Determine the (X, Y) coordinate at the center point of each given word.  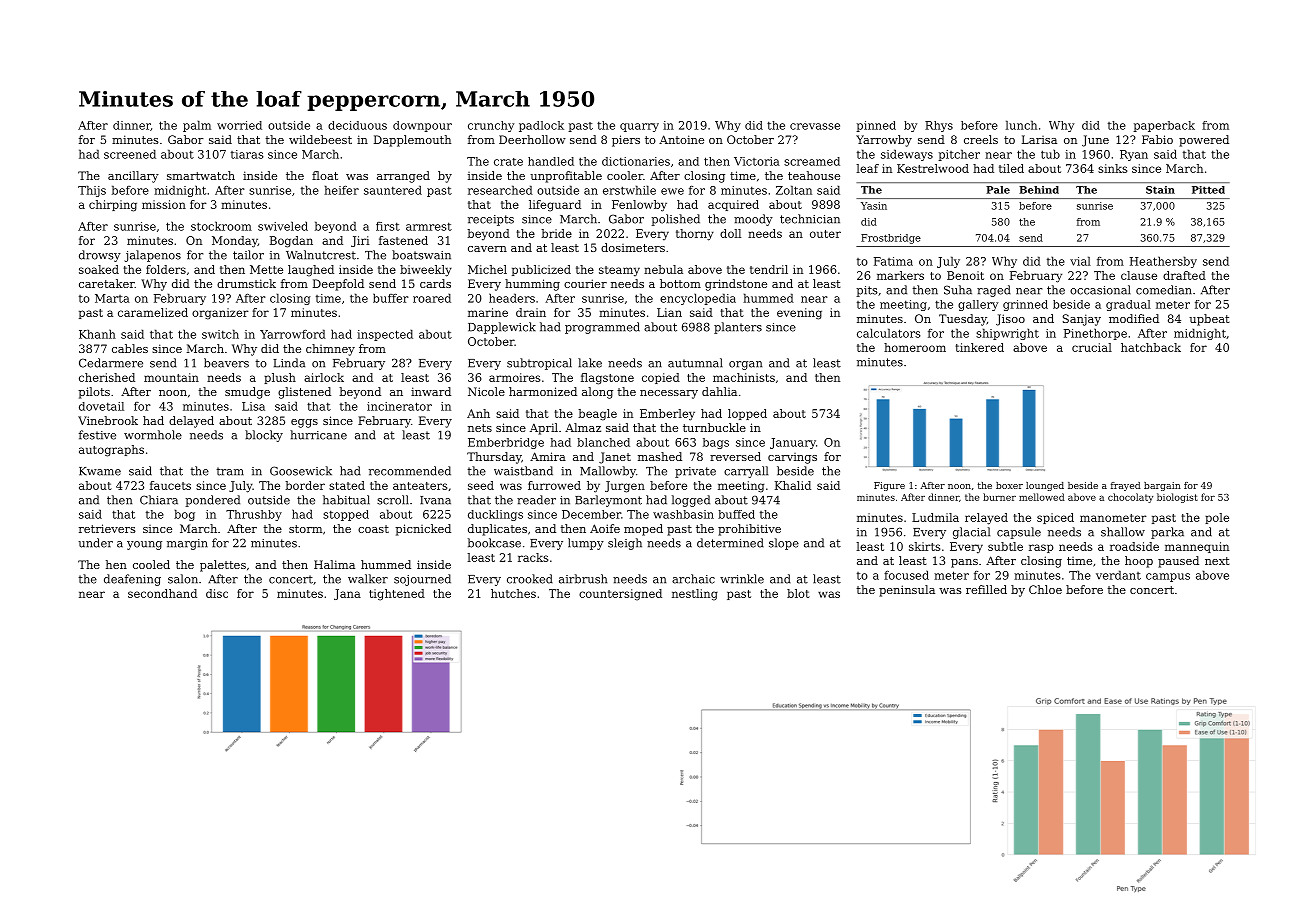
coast (373, 529)
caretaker (107, 283)
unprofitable (566, 177)
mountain (171, 377)
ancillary (133, 177)
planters (738, 328)
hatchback (1151, 347)
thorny (695, 235)
